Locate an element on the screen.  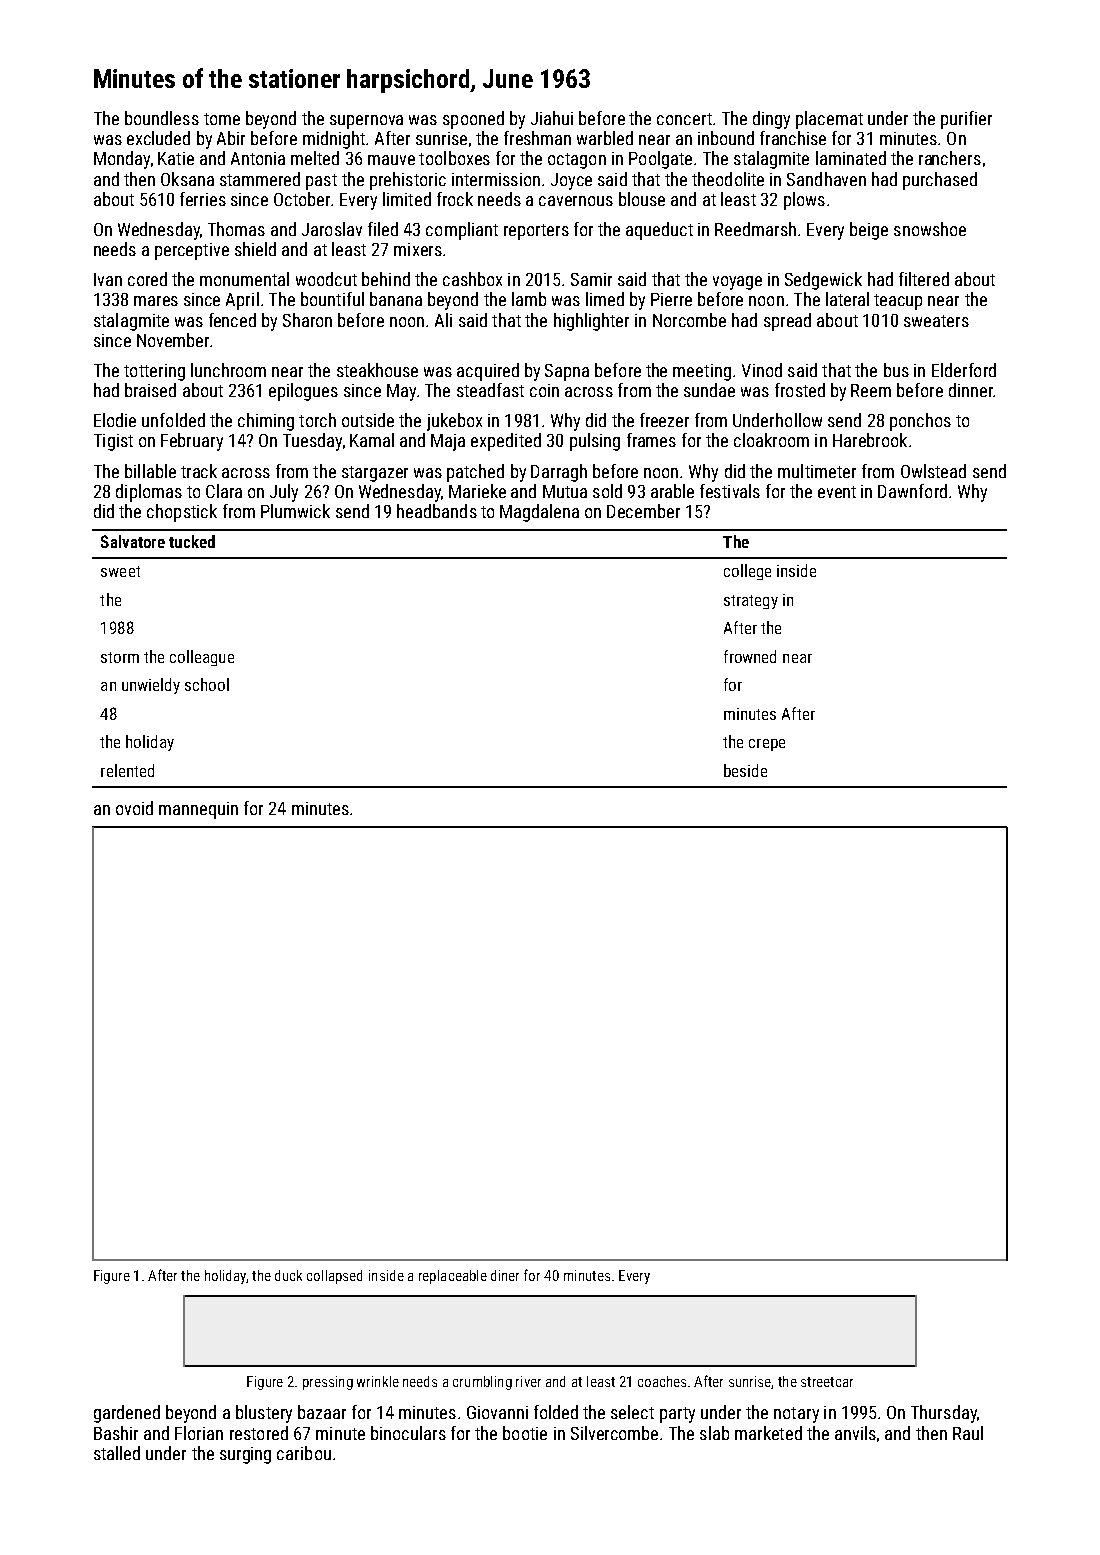
diner is located at coordinates (505, 1275).
